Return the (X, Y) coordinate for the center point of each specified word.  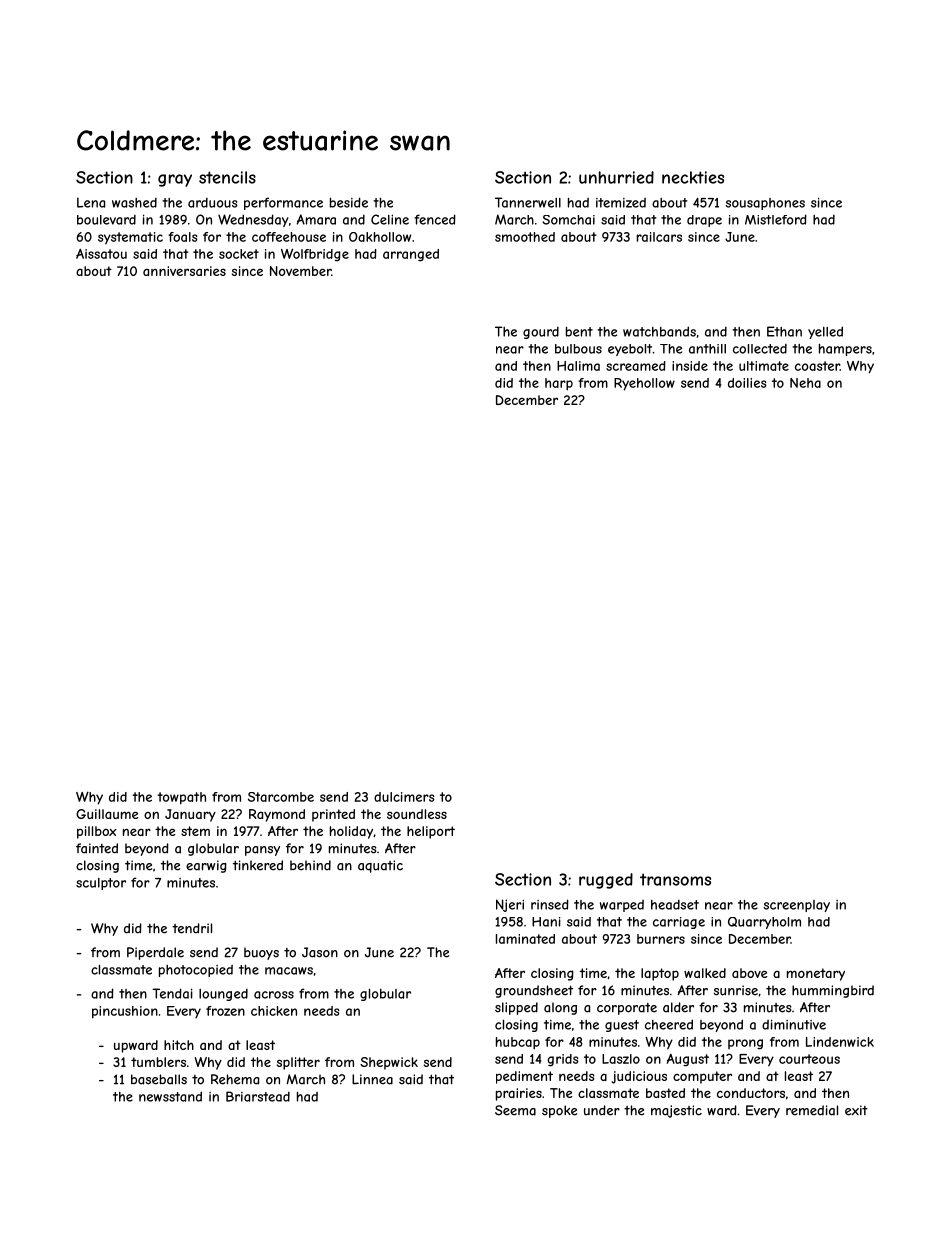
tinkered (258, 865)
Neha (805, 383)
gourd (541, 333)
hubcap (518, 1043)
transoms (675, 879)
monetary (816, 974)
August (688, 1060)
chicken (274, 1011)
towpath (181, 798)
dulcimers (404, 797)
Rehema (235, 1079)
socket (239, 254)
